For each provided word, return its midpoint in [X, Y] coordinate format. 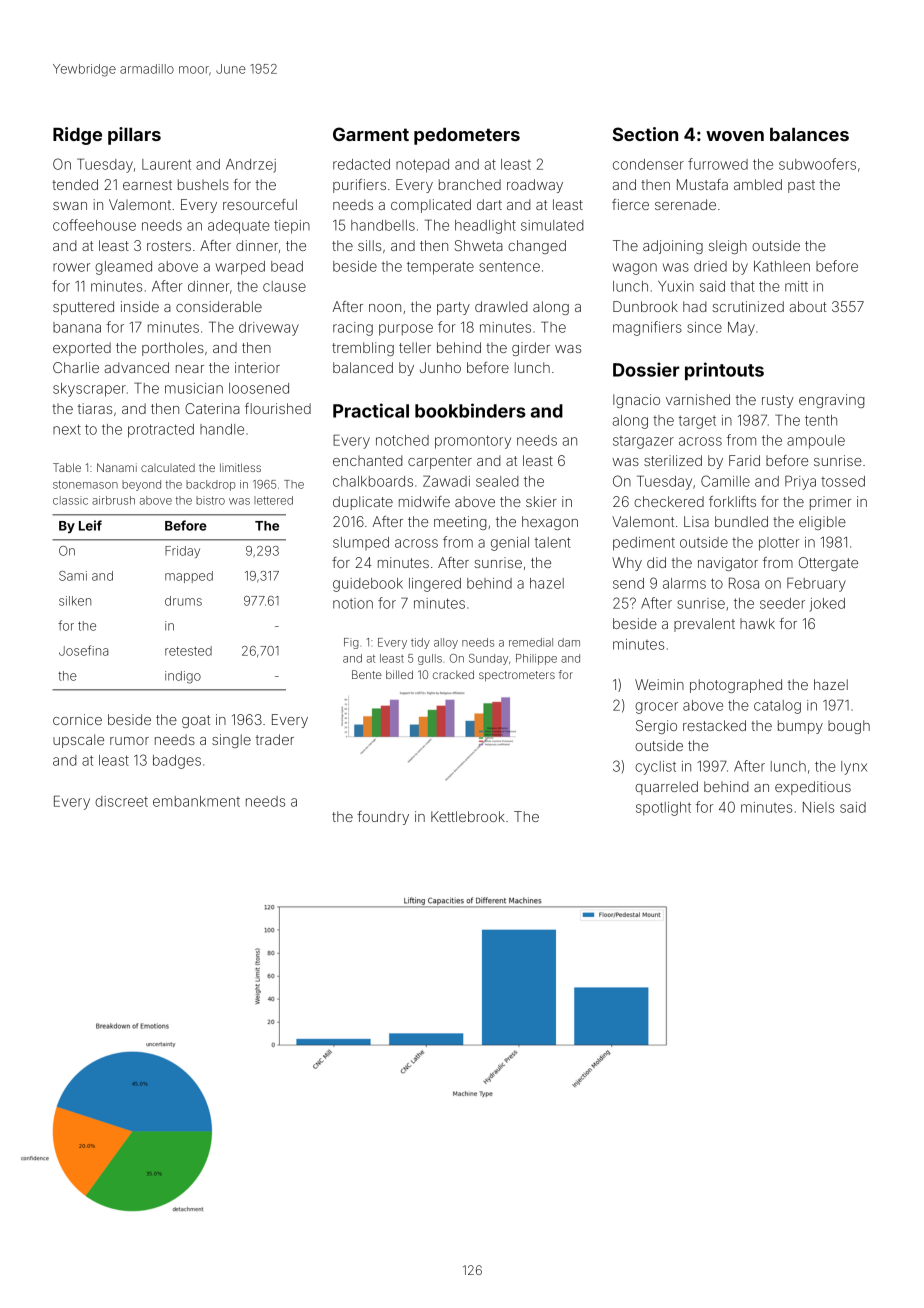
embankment [196, 801]
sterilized [673, 460]
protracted [161, 431]
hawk [757, 623]
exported [82, 349]
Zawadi [446, 481]
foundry [383, 818]
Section [645, 134]
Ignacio [636, 401]
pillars [134, 136]
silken [75, 601]
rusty [778, 401]
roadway [535, 186]
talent [553, 542]
